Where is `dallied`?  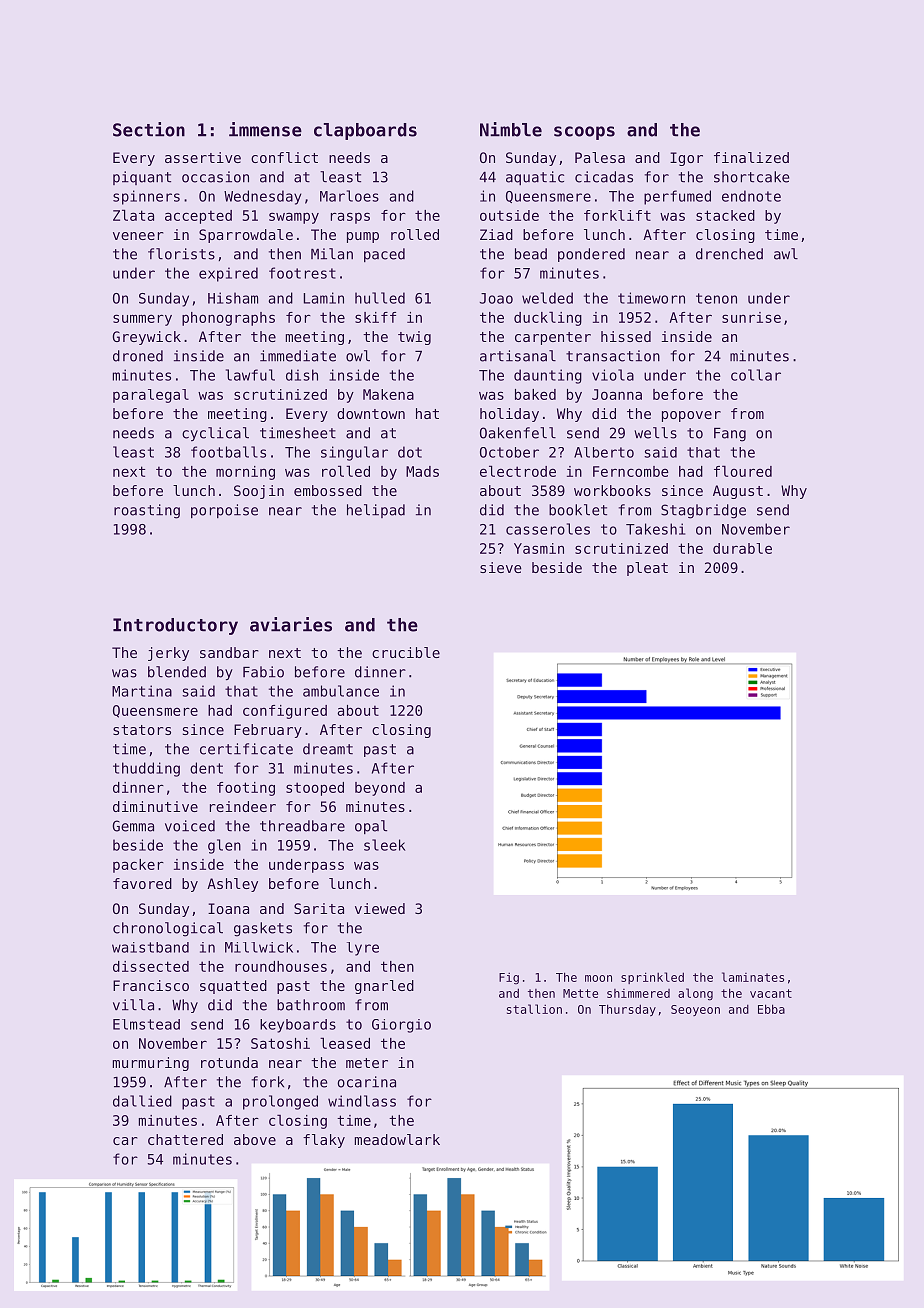 dallied is located at coordinates (142, 1101).
